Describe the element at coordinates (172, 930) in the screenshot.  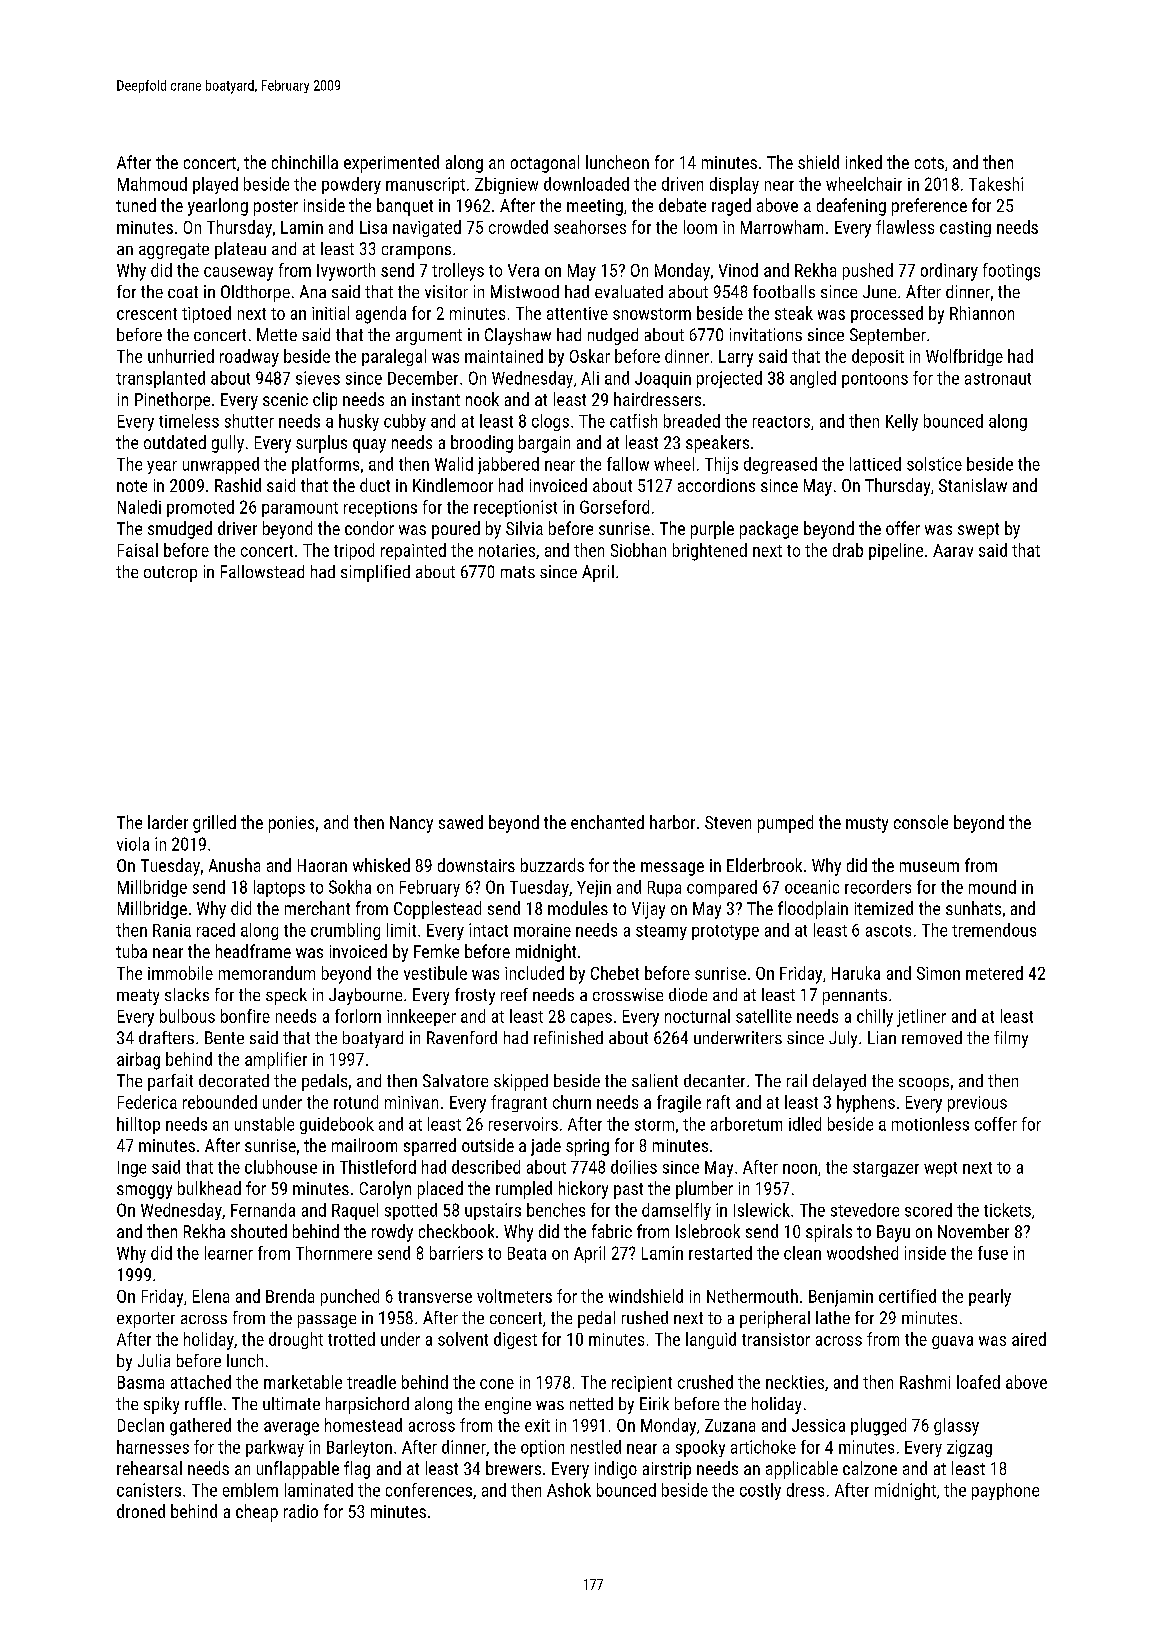
I see `Rania` at that location.
